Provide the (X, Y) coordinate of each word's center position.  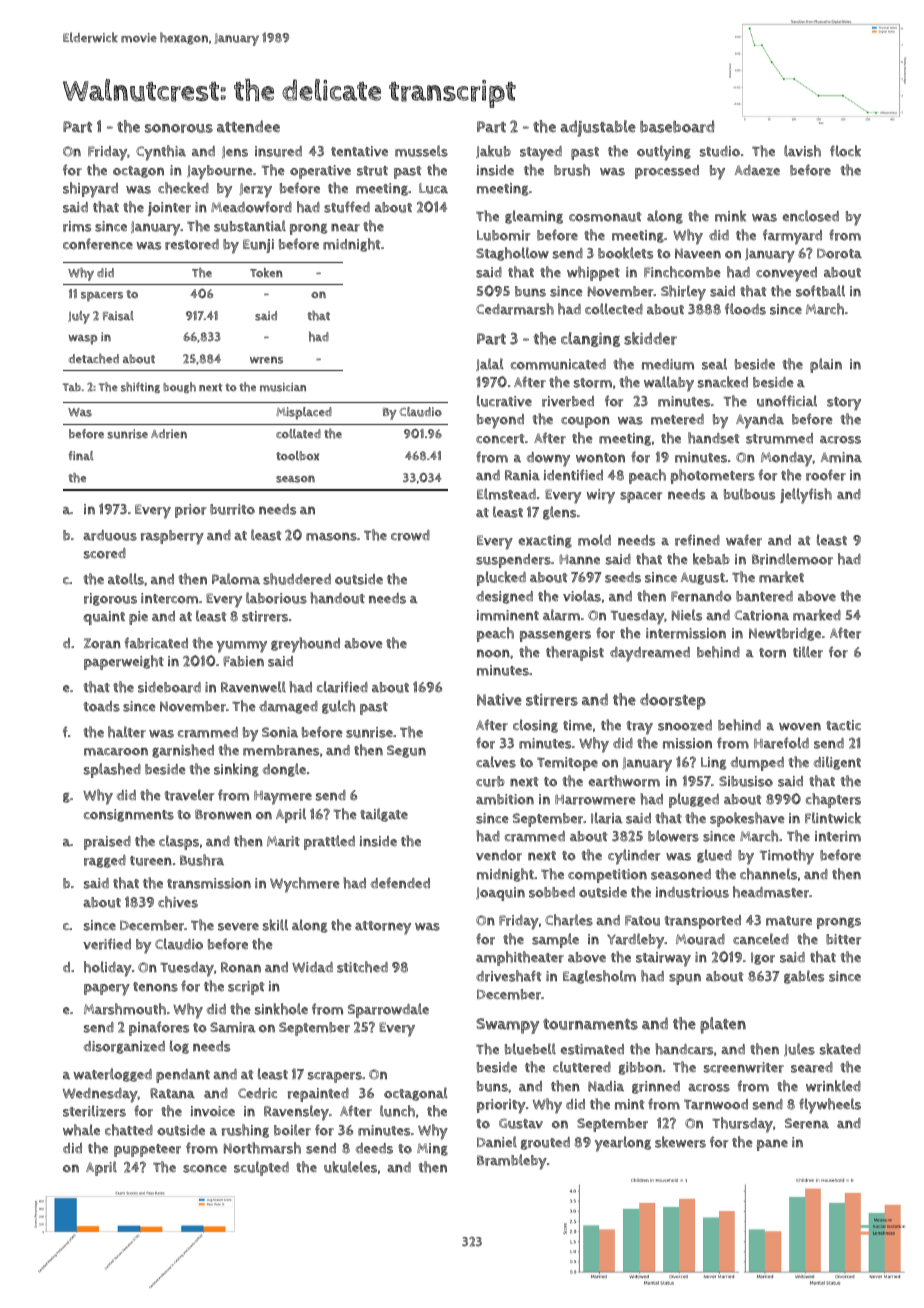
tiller (808, 652)
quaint (104, 618)
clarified (342, 687)
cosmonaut (605, 217)
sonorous (179, 128)
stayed (541, 153)
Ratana (172, 1093)
